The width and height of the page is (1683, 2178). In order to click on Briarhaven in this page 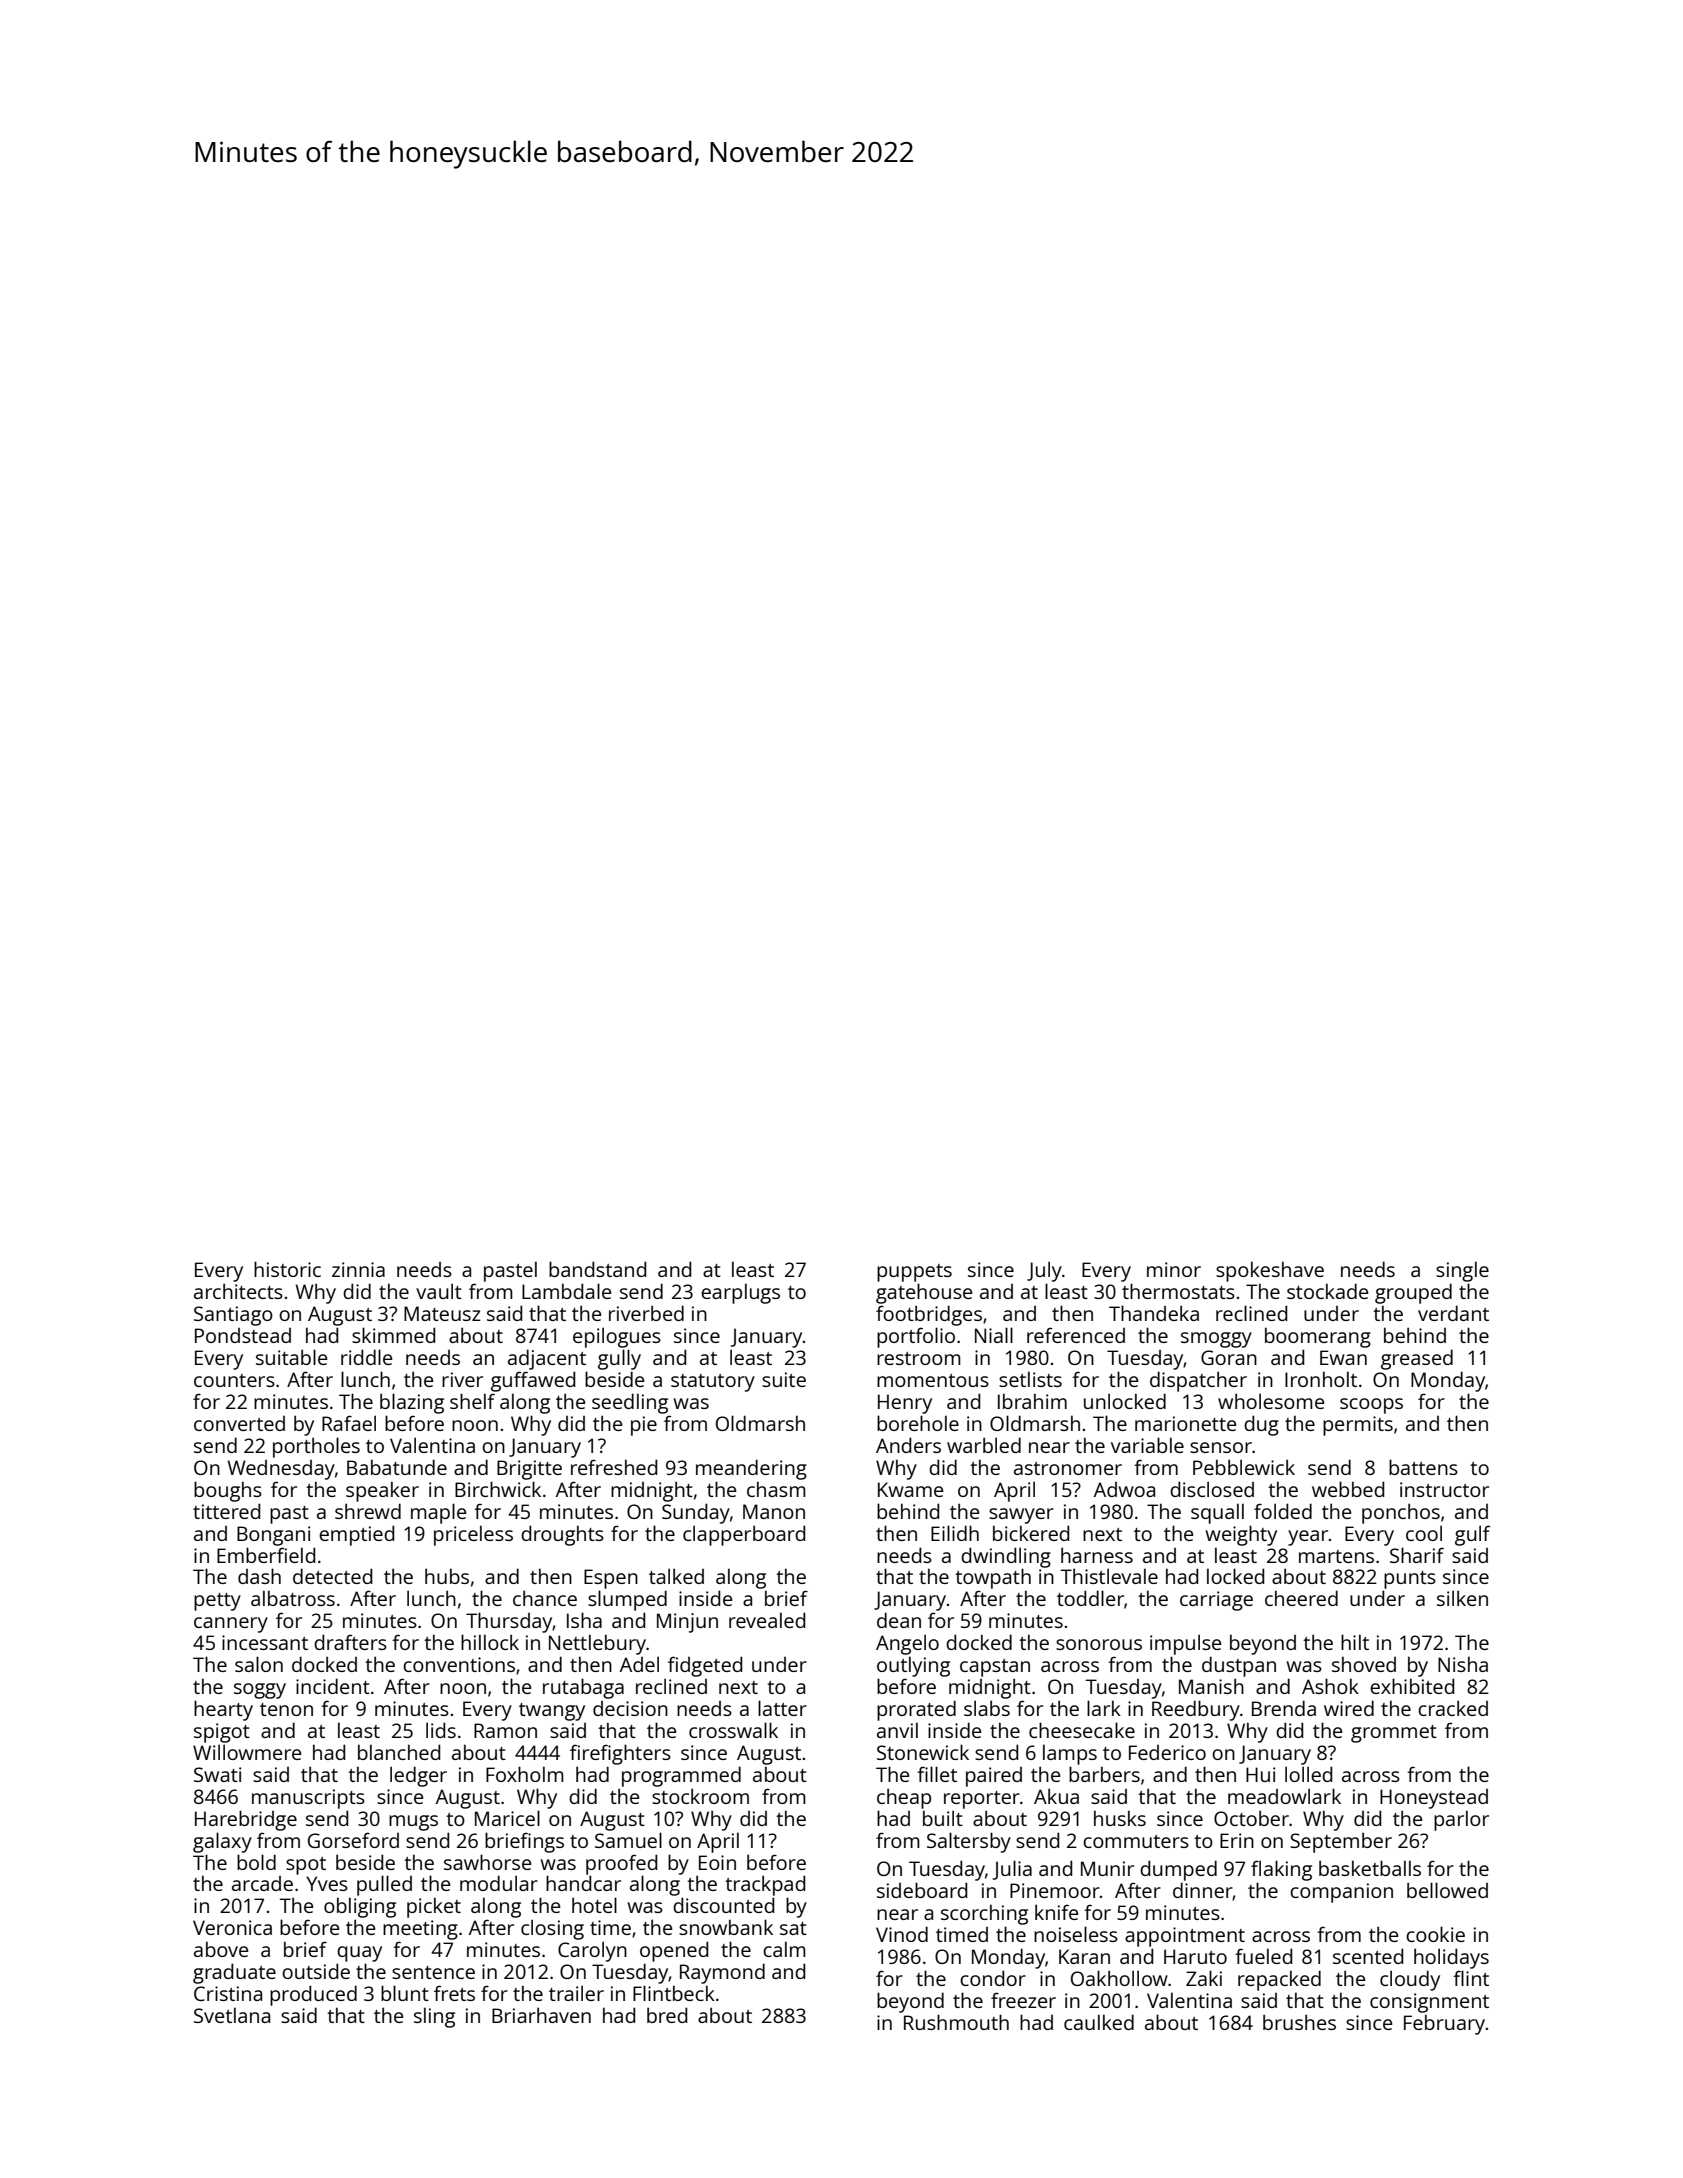, I will do `click(541, 2015)`.
